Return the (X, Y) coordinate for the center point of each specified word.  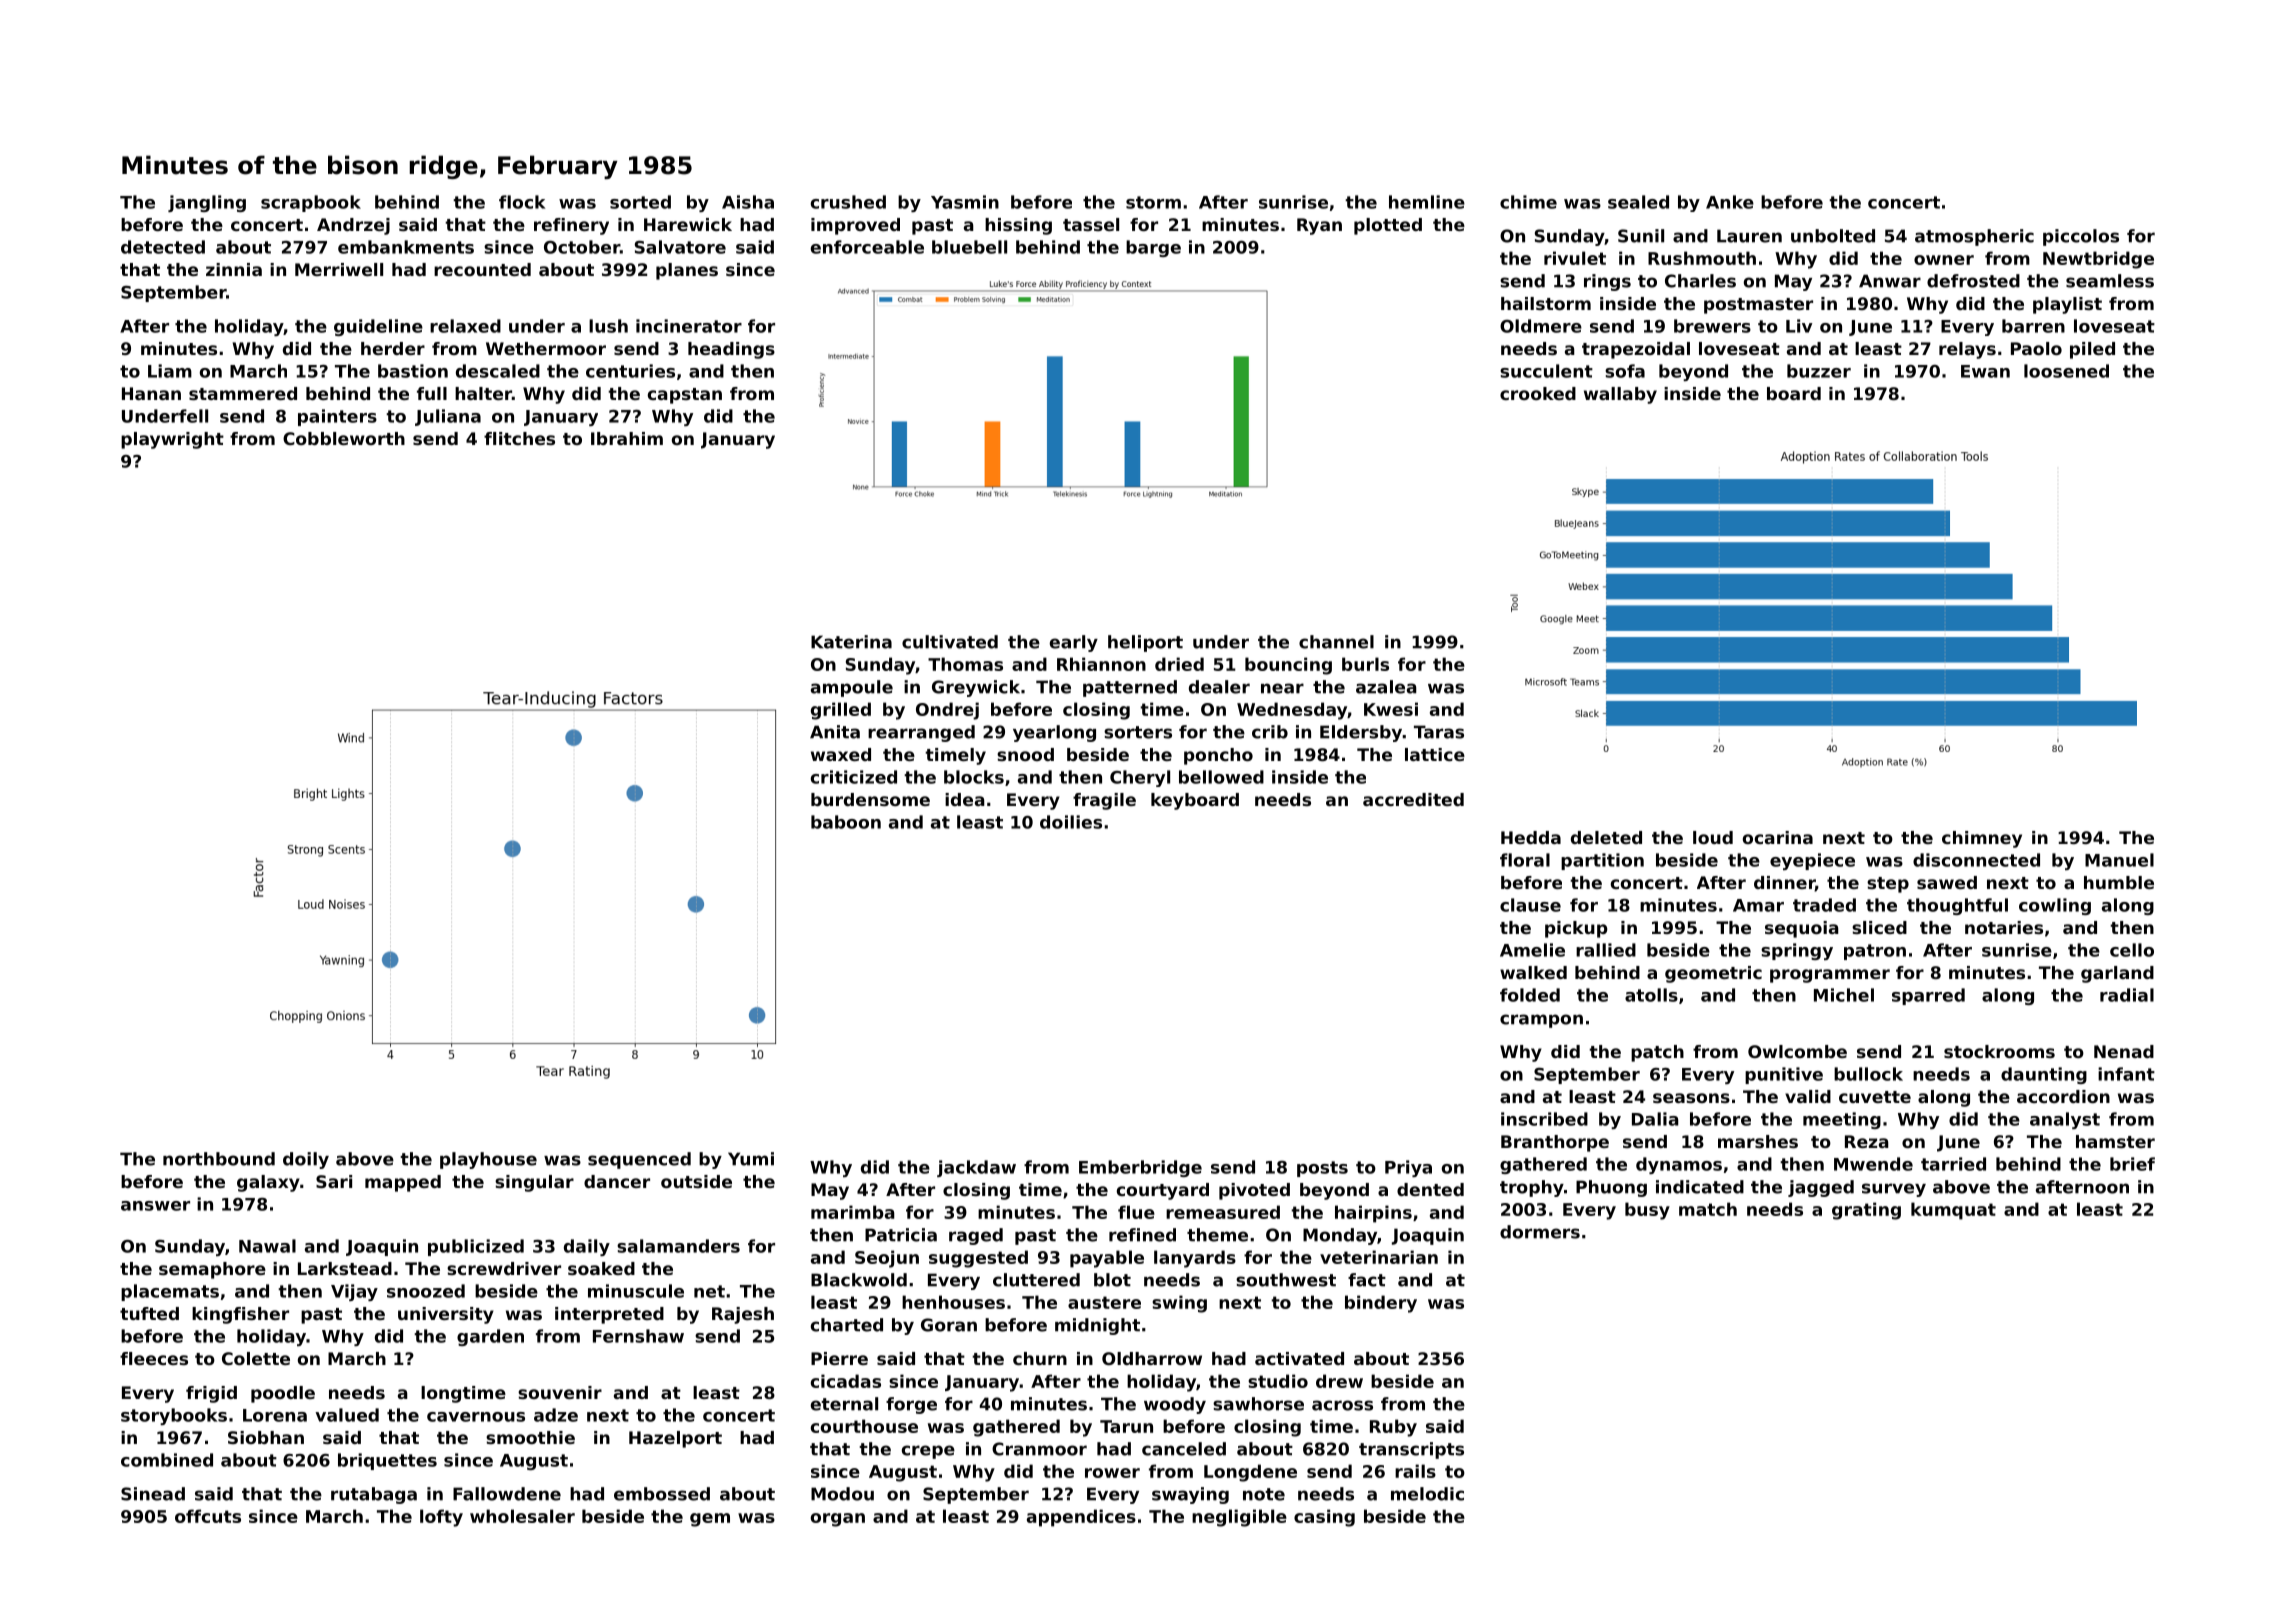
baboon (846, 822)
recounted (482, 269)
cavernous (476, 1417)
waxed (841, 754)
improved (855, 226)
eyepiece (1812, 861)
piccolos (2081, 237)
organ (838, 1520)
